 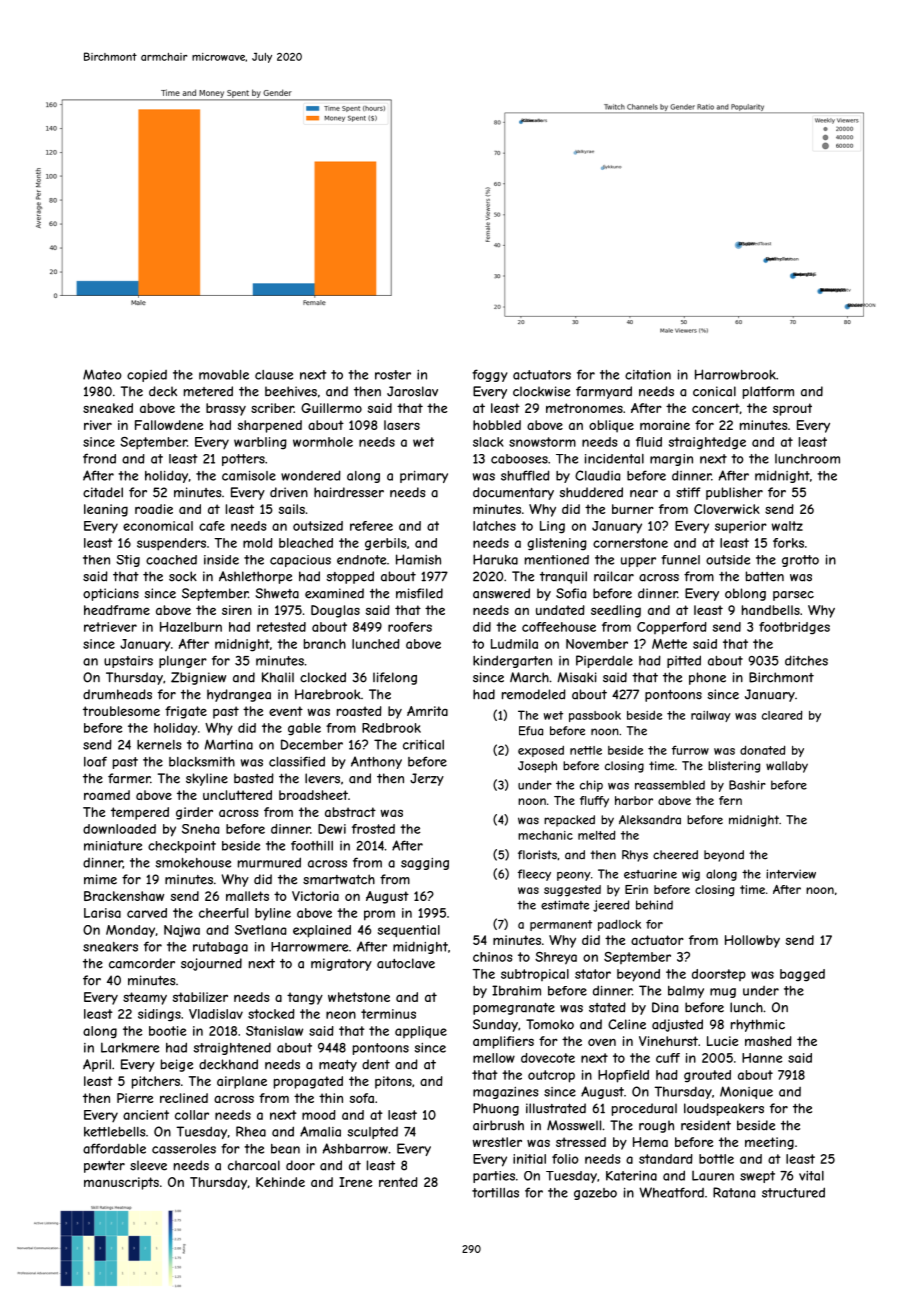 I want to click on Hamish, so click(x=418, y=559).
